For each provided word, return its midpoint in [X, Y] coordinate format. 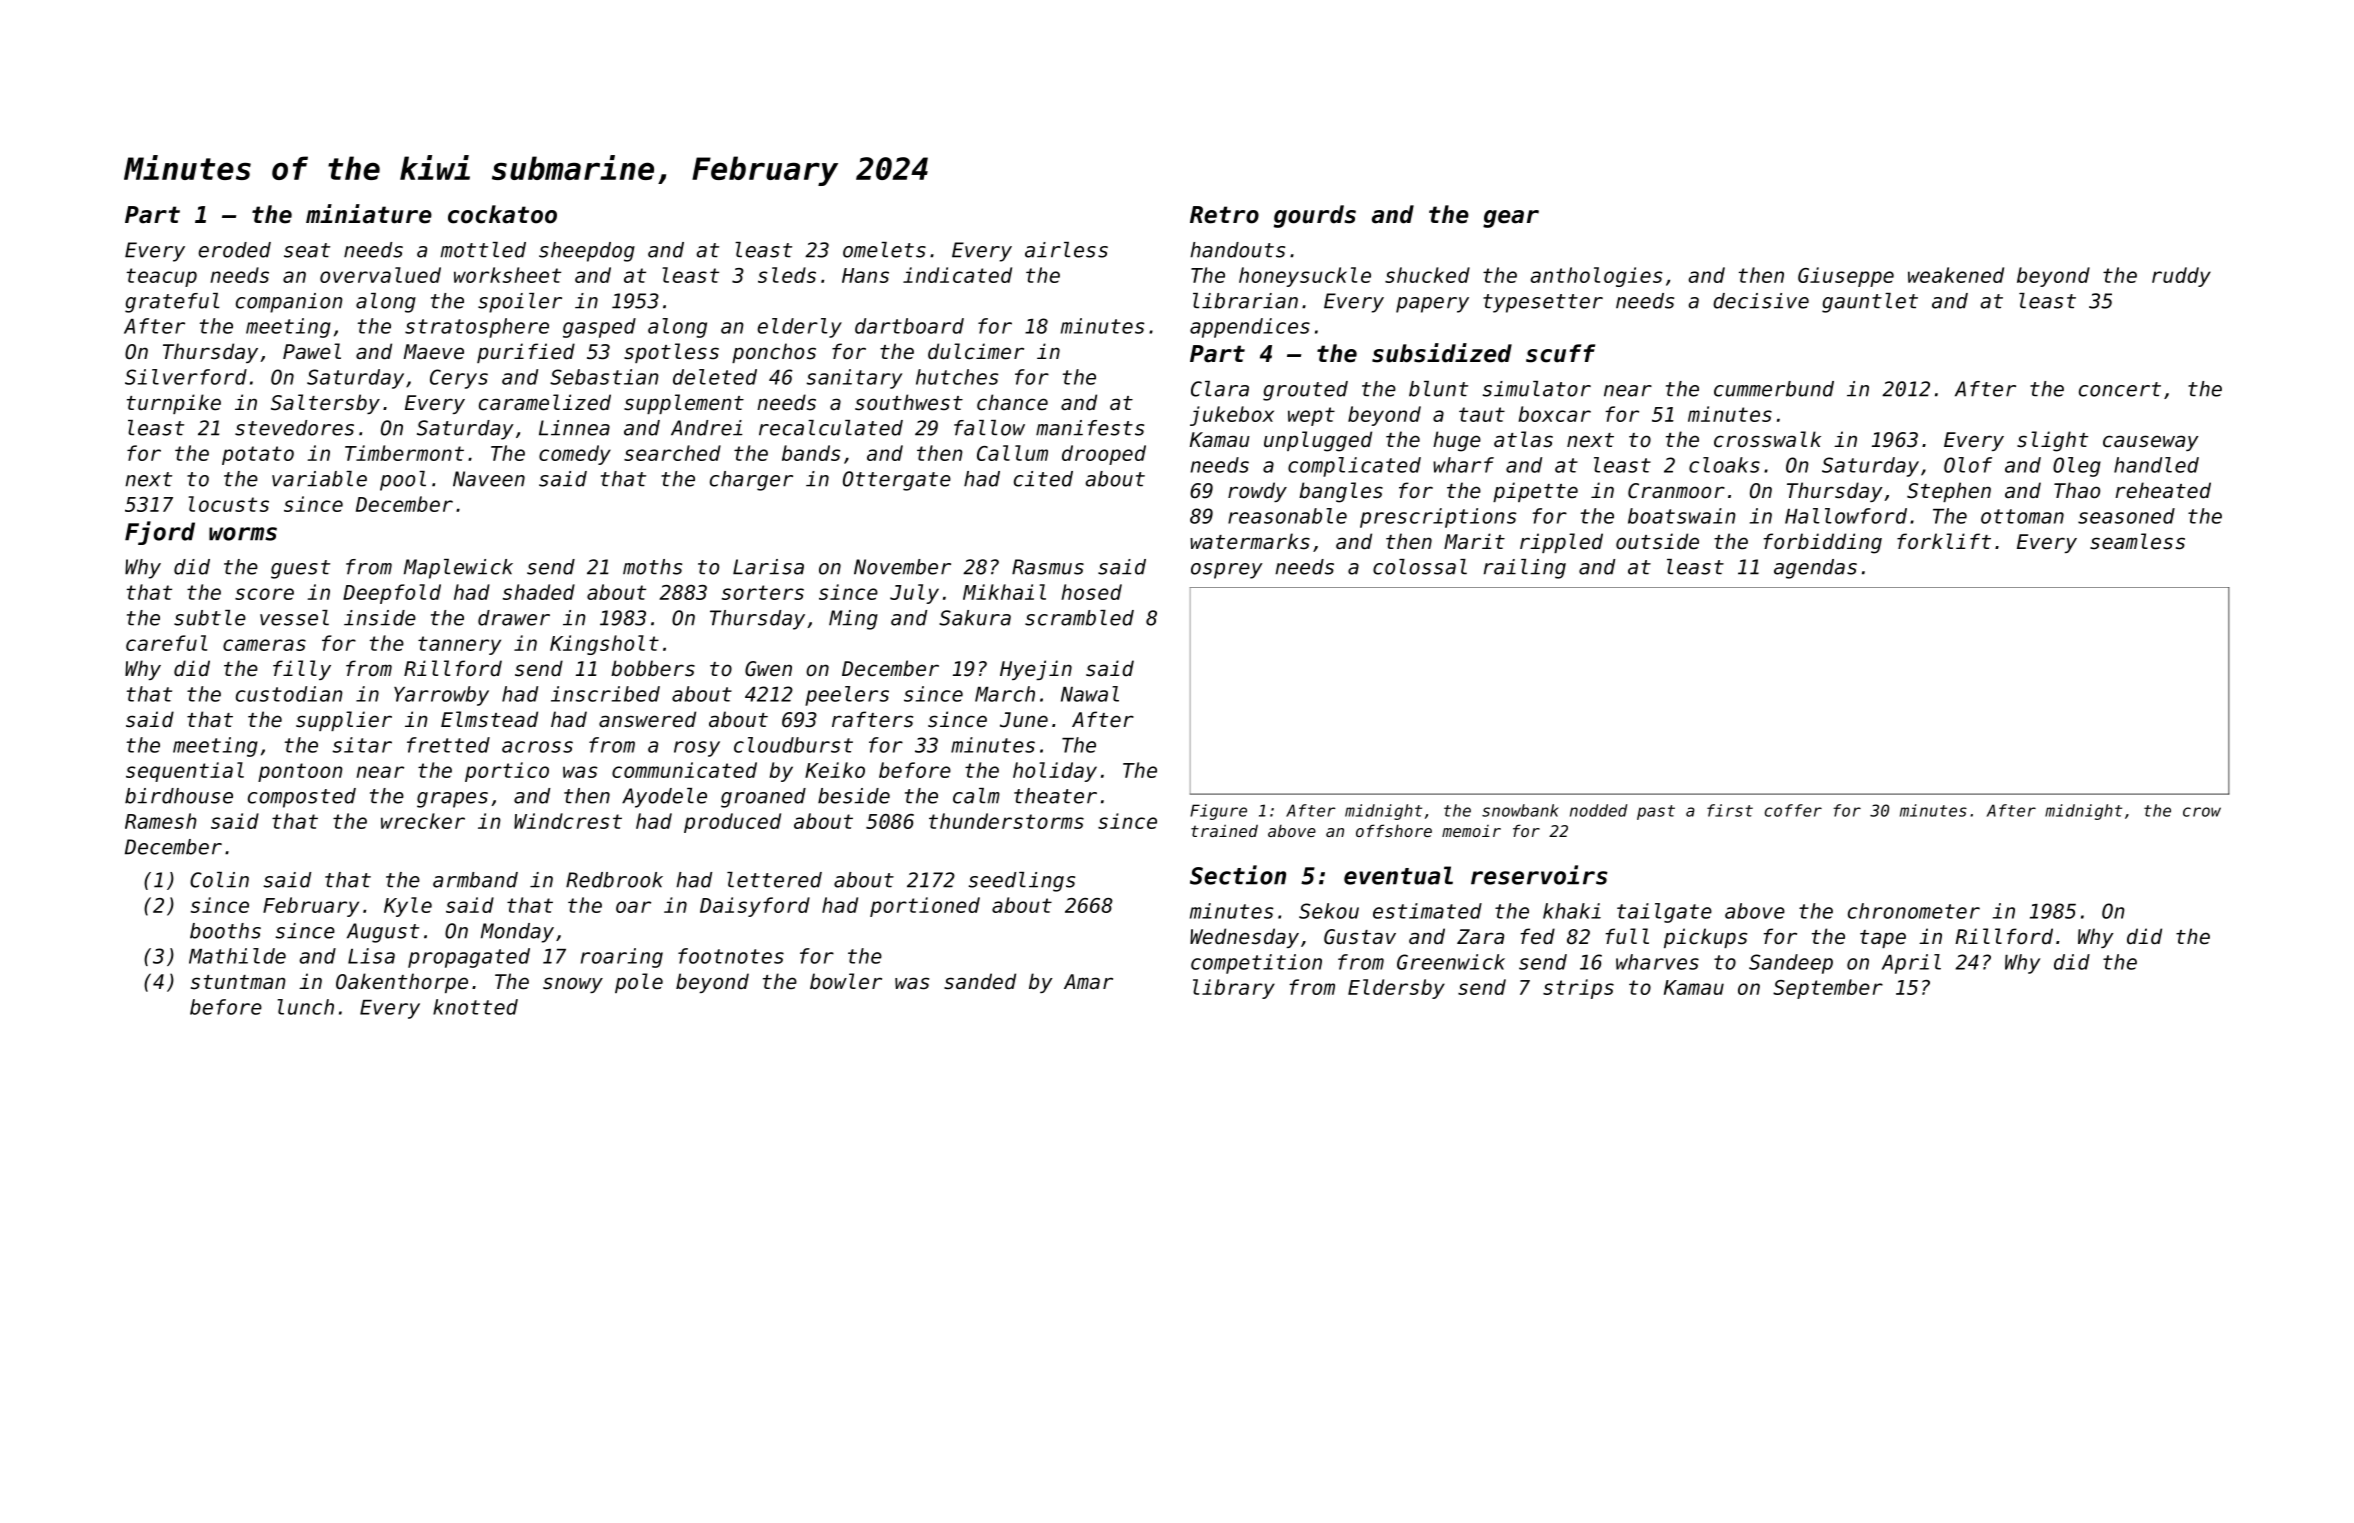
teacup [162, 277]
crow [2202, 812]
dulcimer [976, 351]
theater [1055, 796]
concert [2120, 389]
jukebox [1232, 416]
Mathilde [237, 956]
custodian [289, 694]
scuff [1560, 353]
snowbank [1520, 810]
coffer [1793, 810]
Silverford [186, 377]
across [537, 747]
